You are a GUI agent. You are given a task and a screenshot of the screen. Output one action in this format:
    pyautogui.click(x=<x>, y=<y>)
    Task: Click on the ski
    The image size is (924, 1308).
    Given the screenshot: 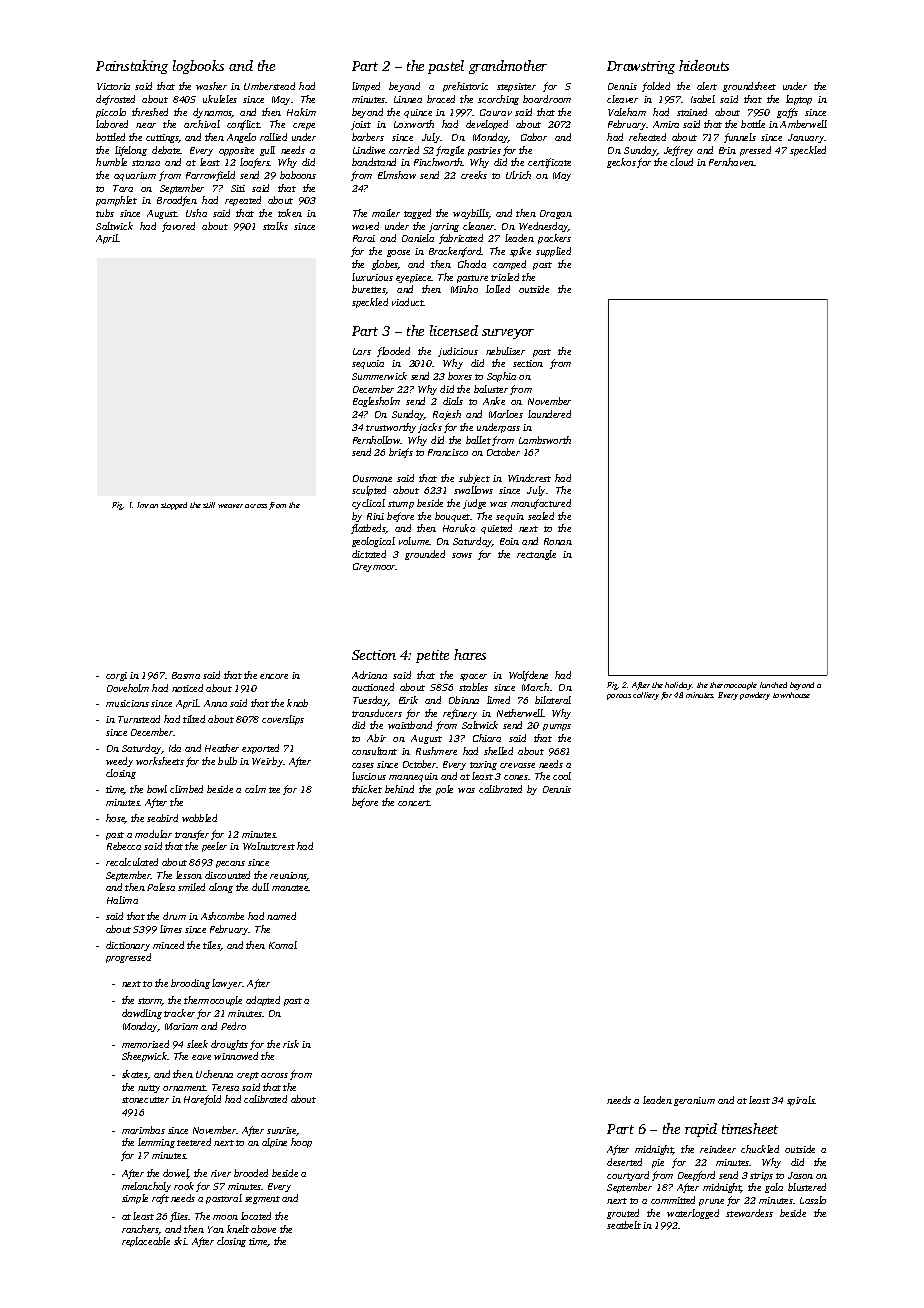 What is the action you would take?
    pyautogui.click(x=180, y=1241)
